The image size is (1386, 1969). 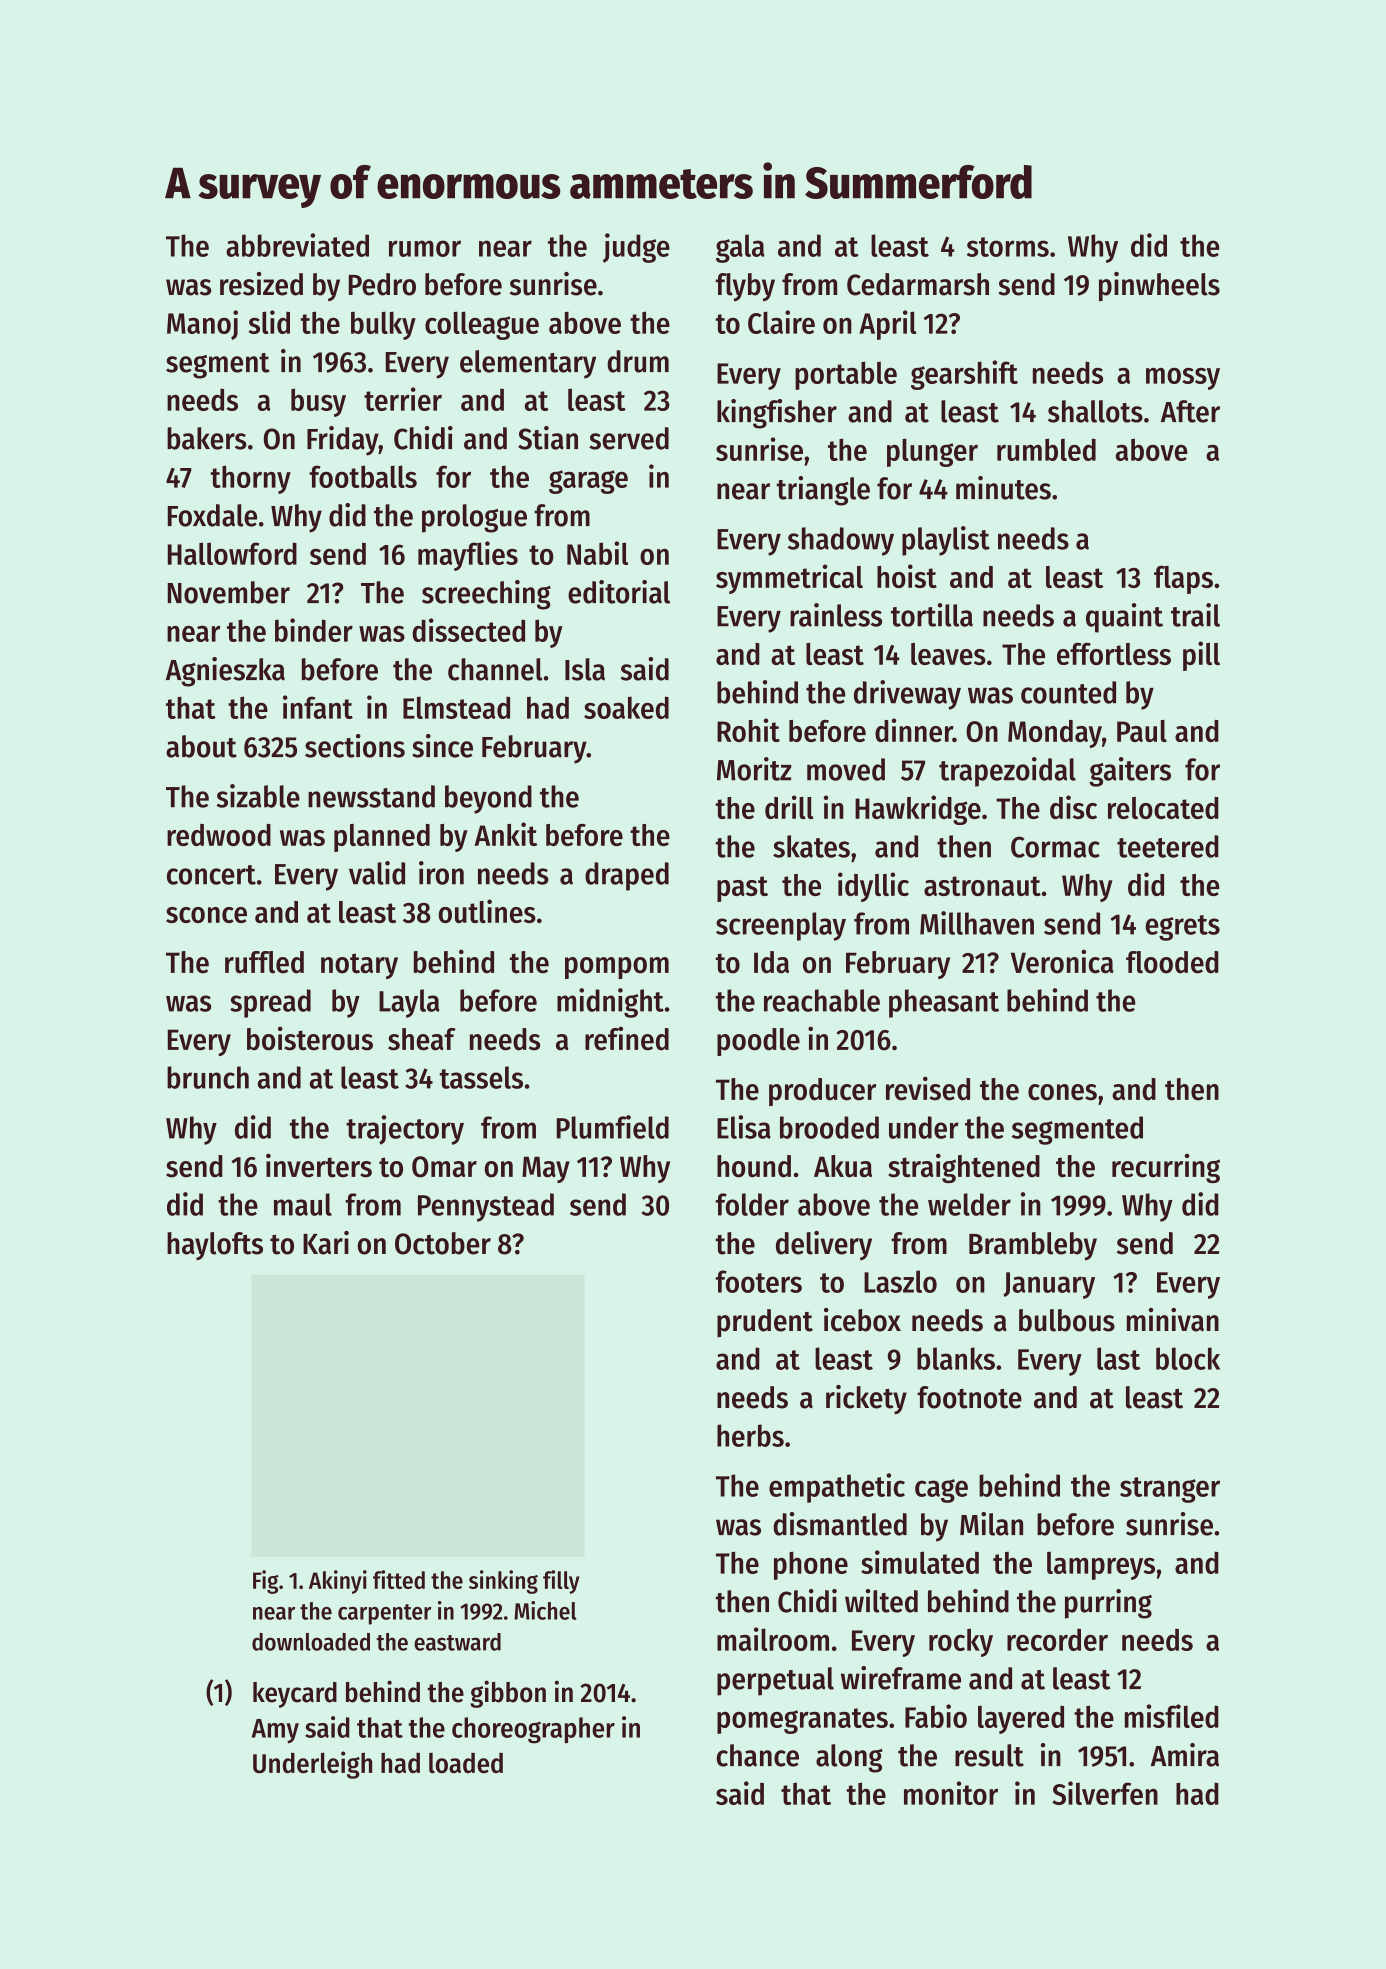 What do you see at coordinates (748, 730) in the screenshot?
I see `Rohit` at bounding box center [748, 730].
